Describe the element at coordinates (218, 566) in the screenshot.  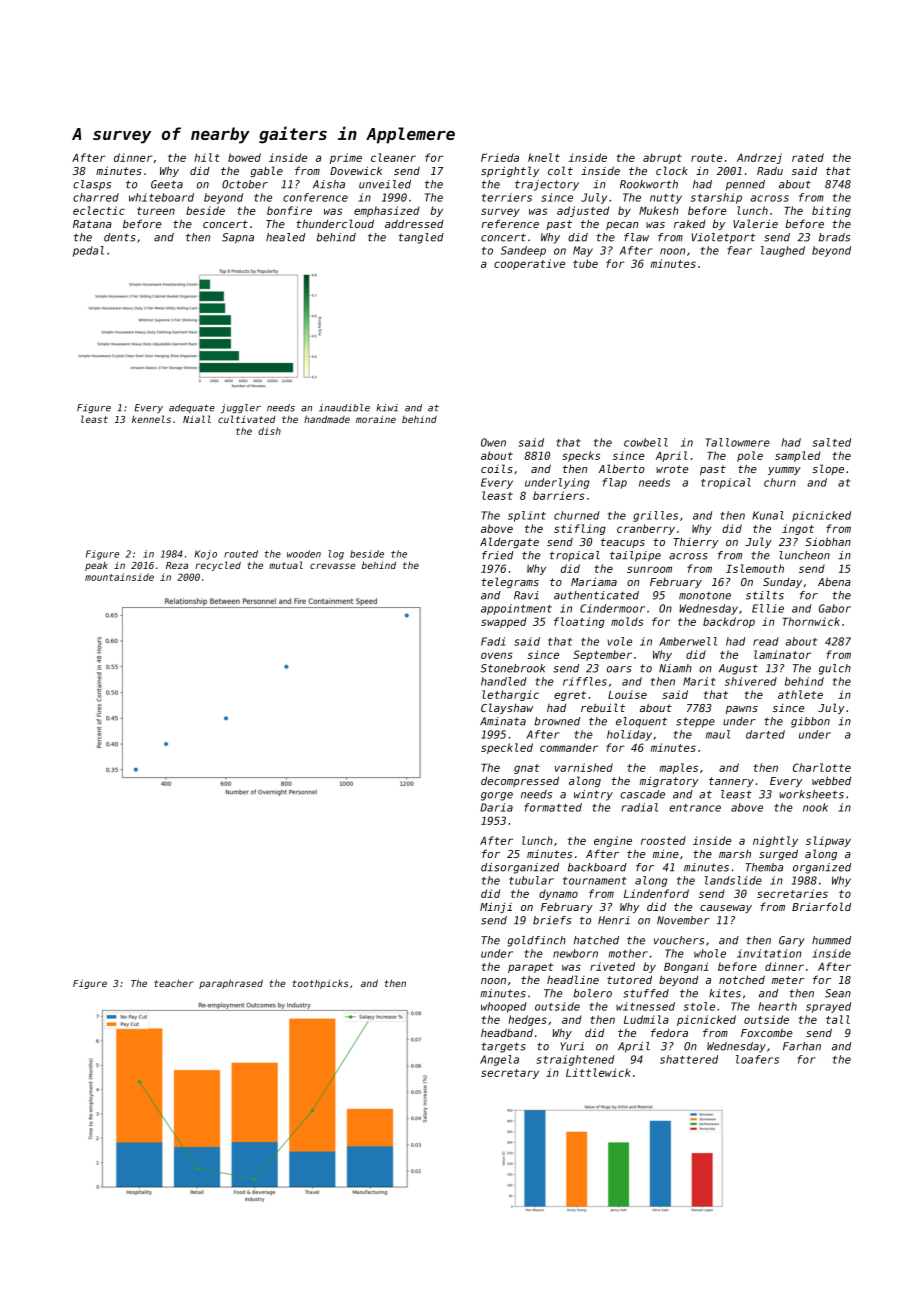
I see `recycled` at that location.
